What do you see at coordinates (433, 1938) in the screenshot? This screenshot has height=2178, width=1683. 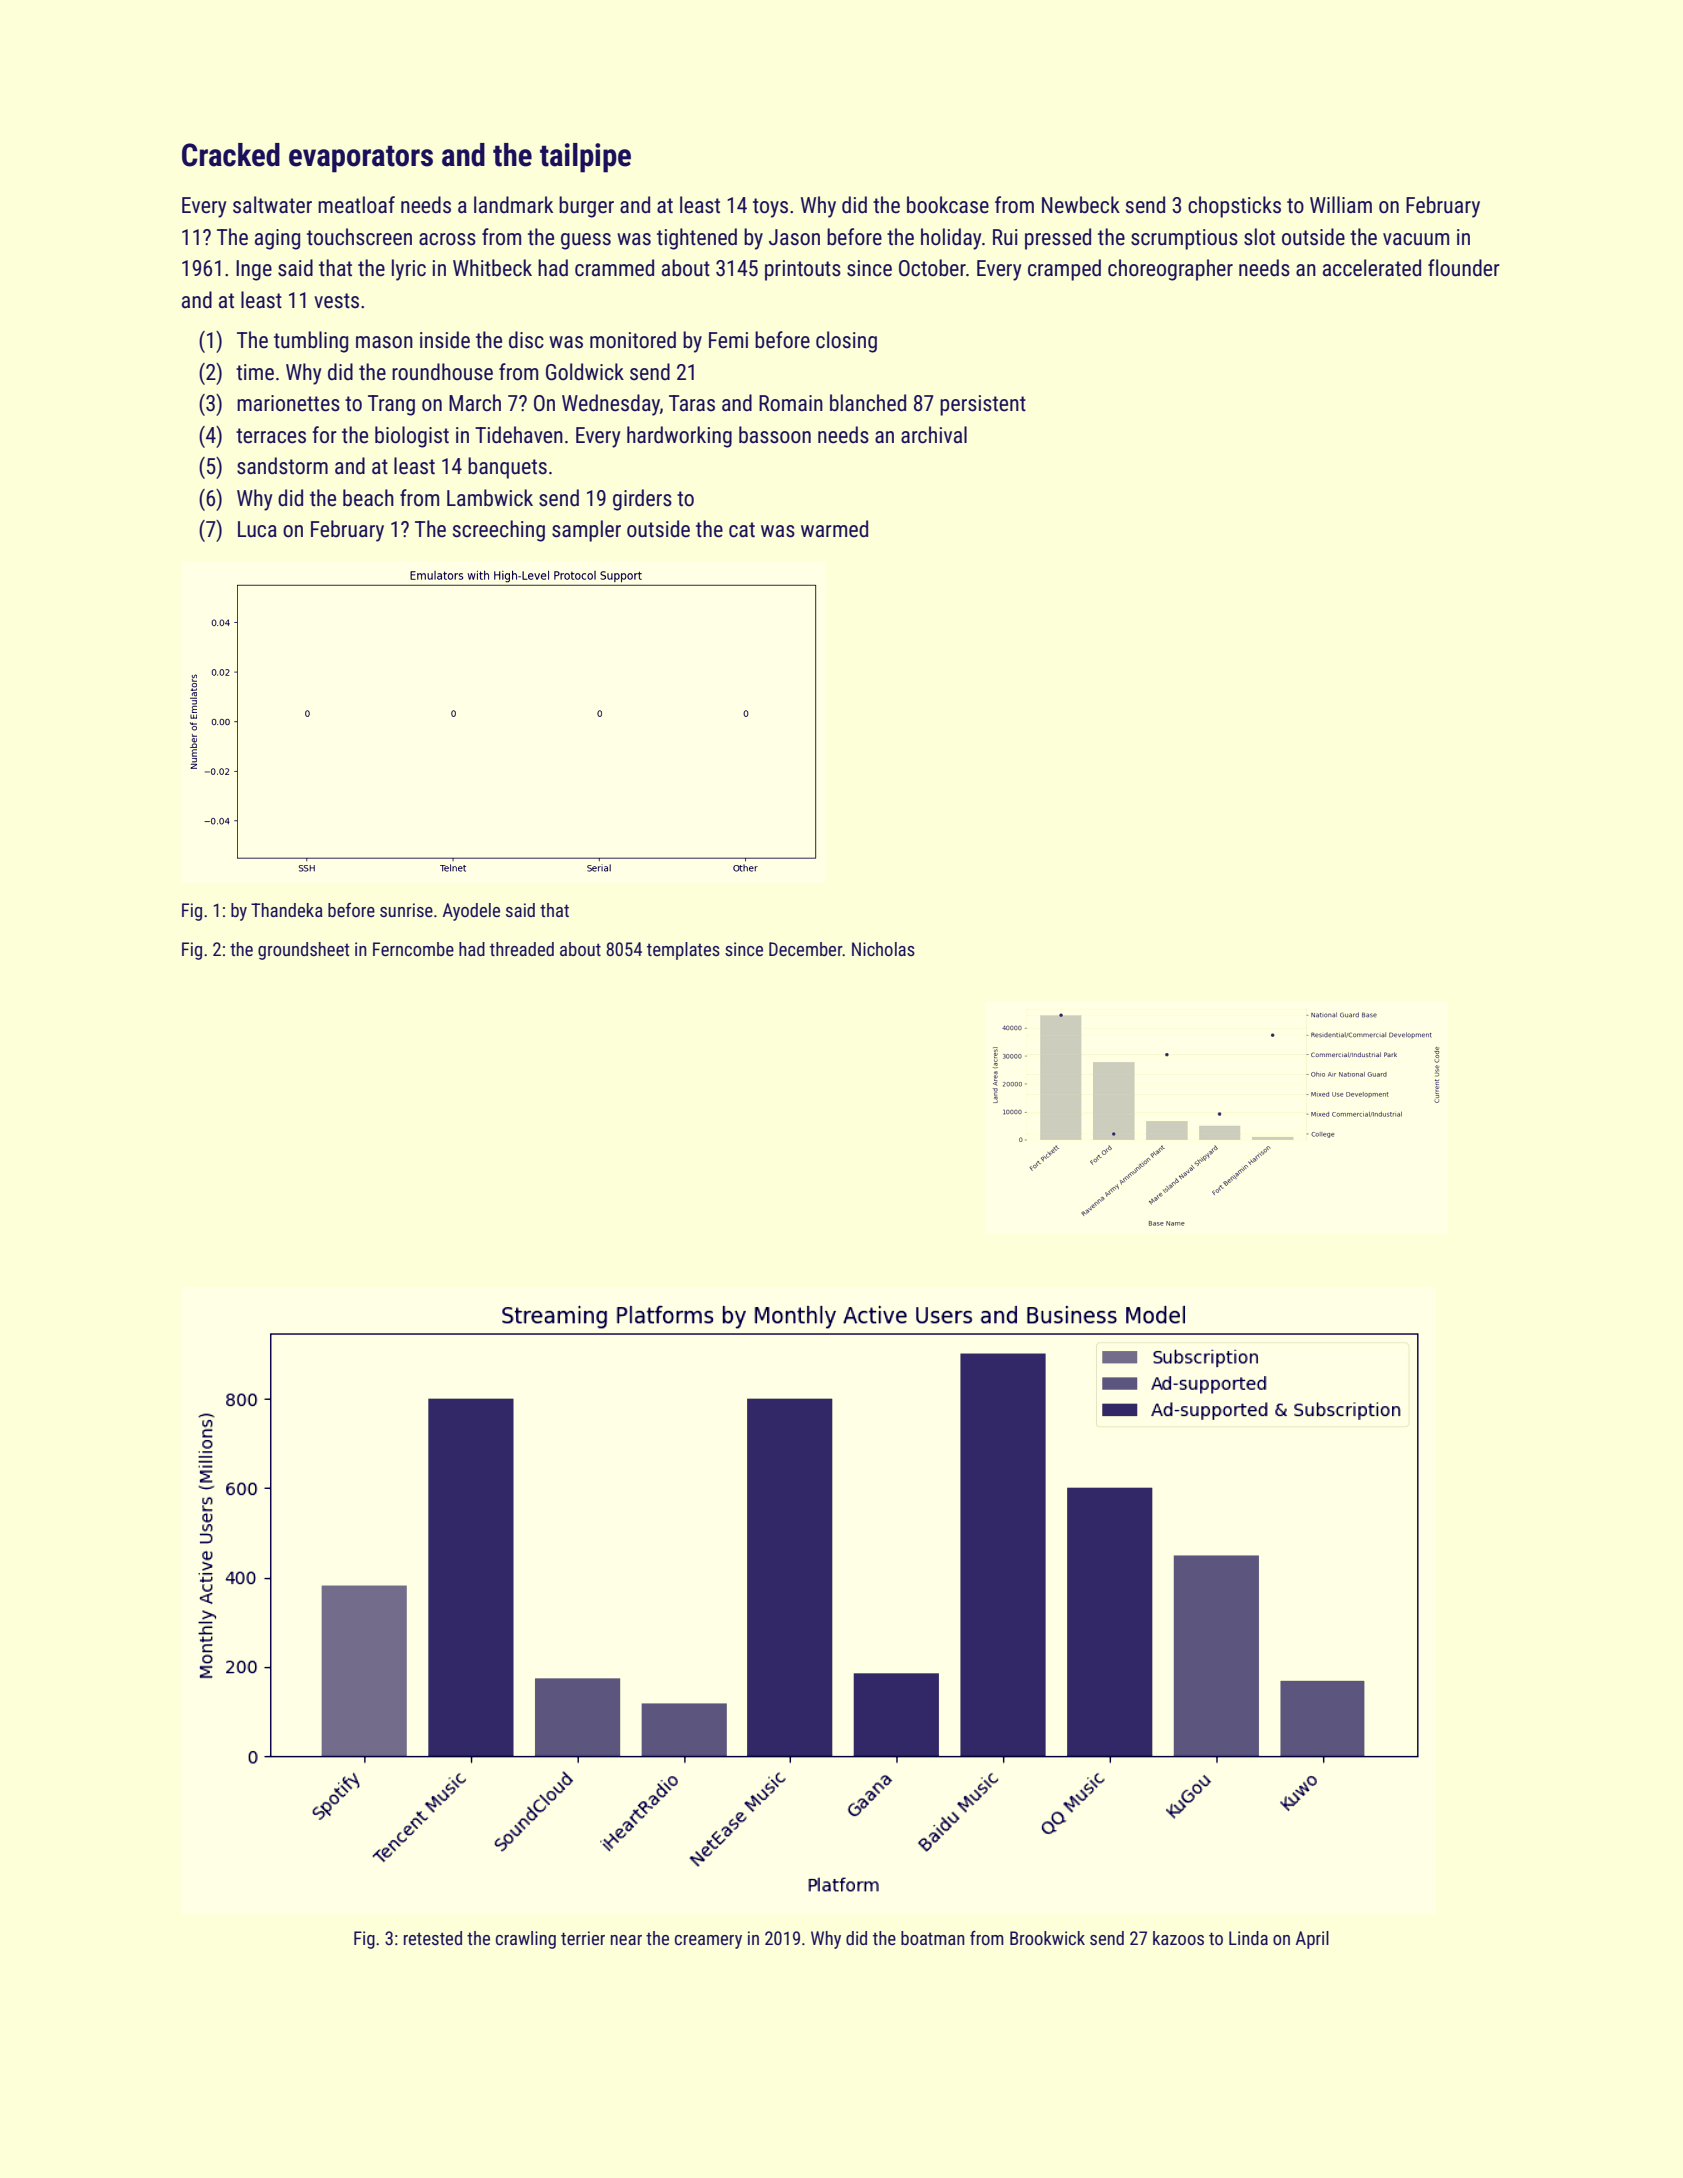 I see `retested` at bounding box center [433, 1938].
